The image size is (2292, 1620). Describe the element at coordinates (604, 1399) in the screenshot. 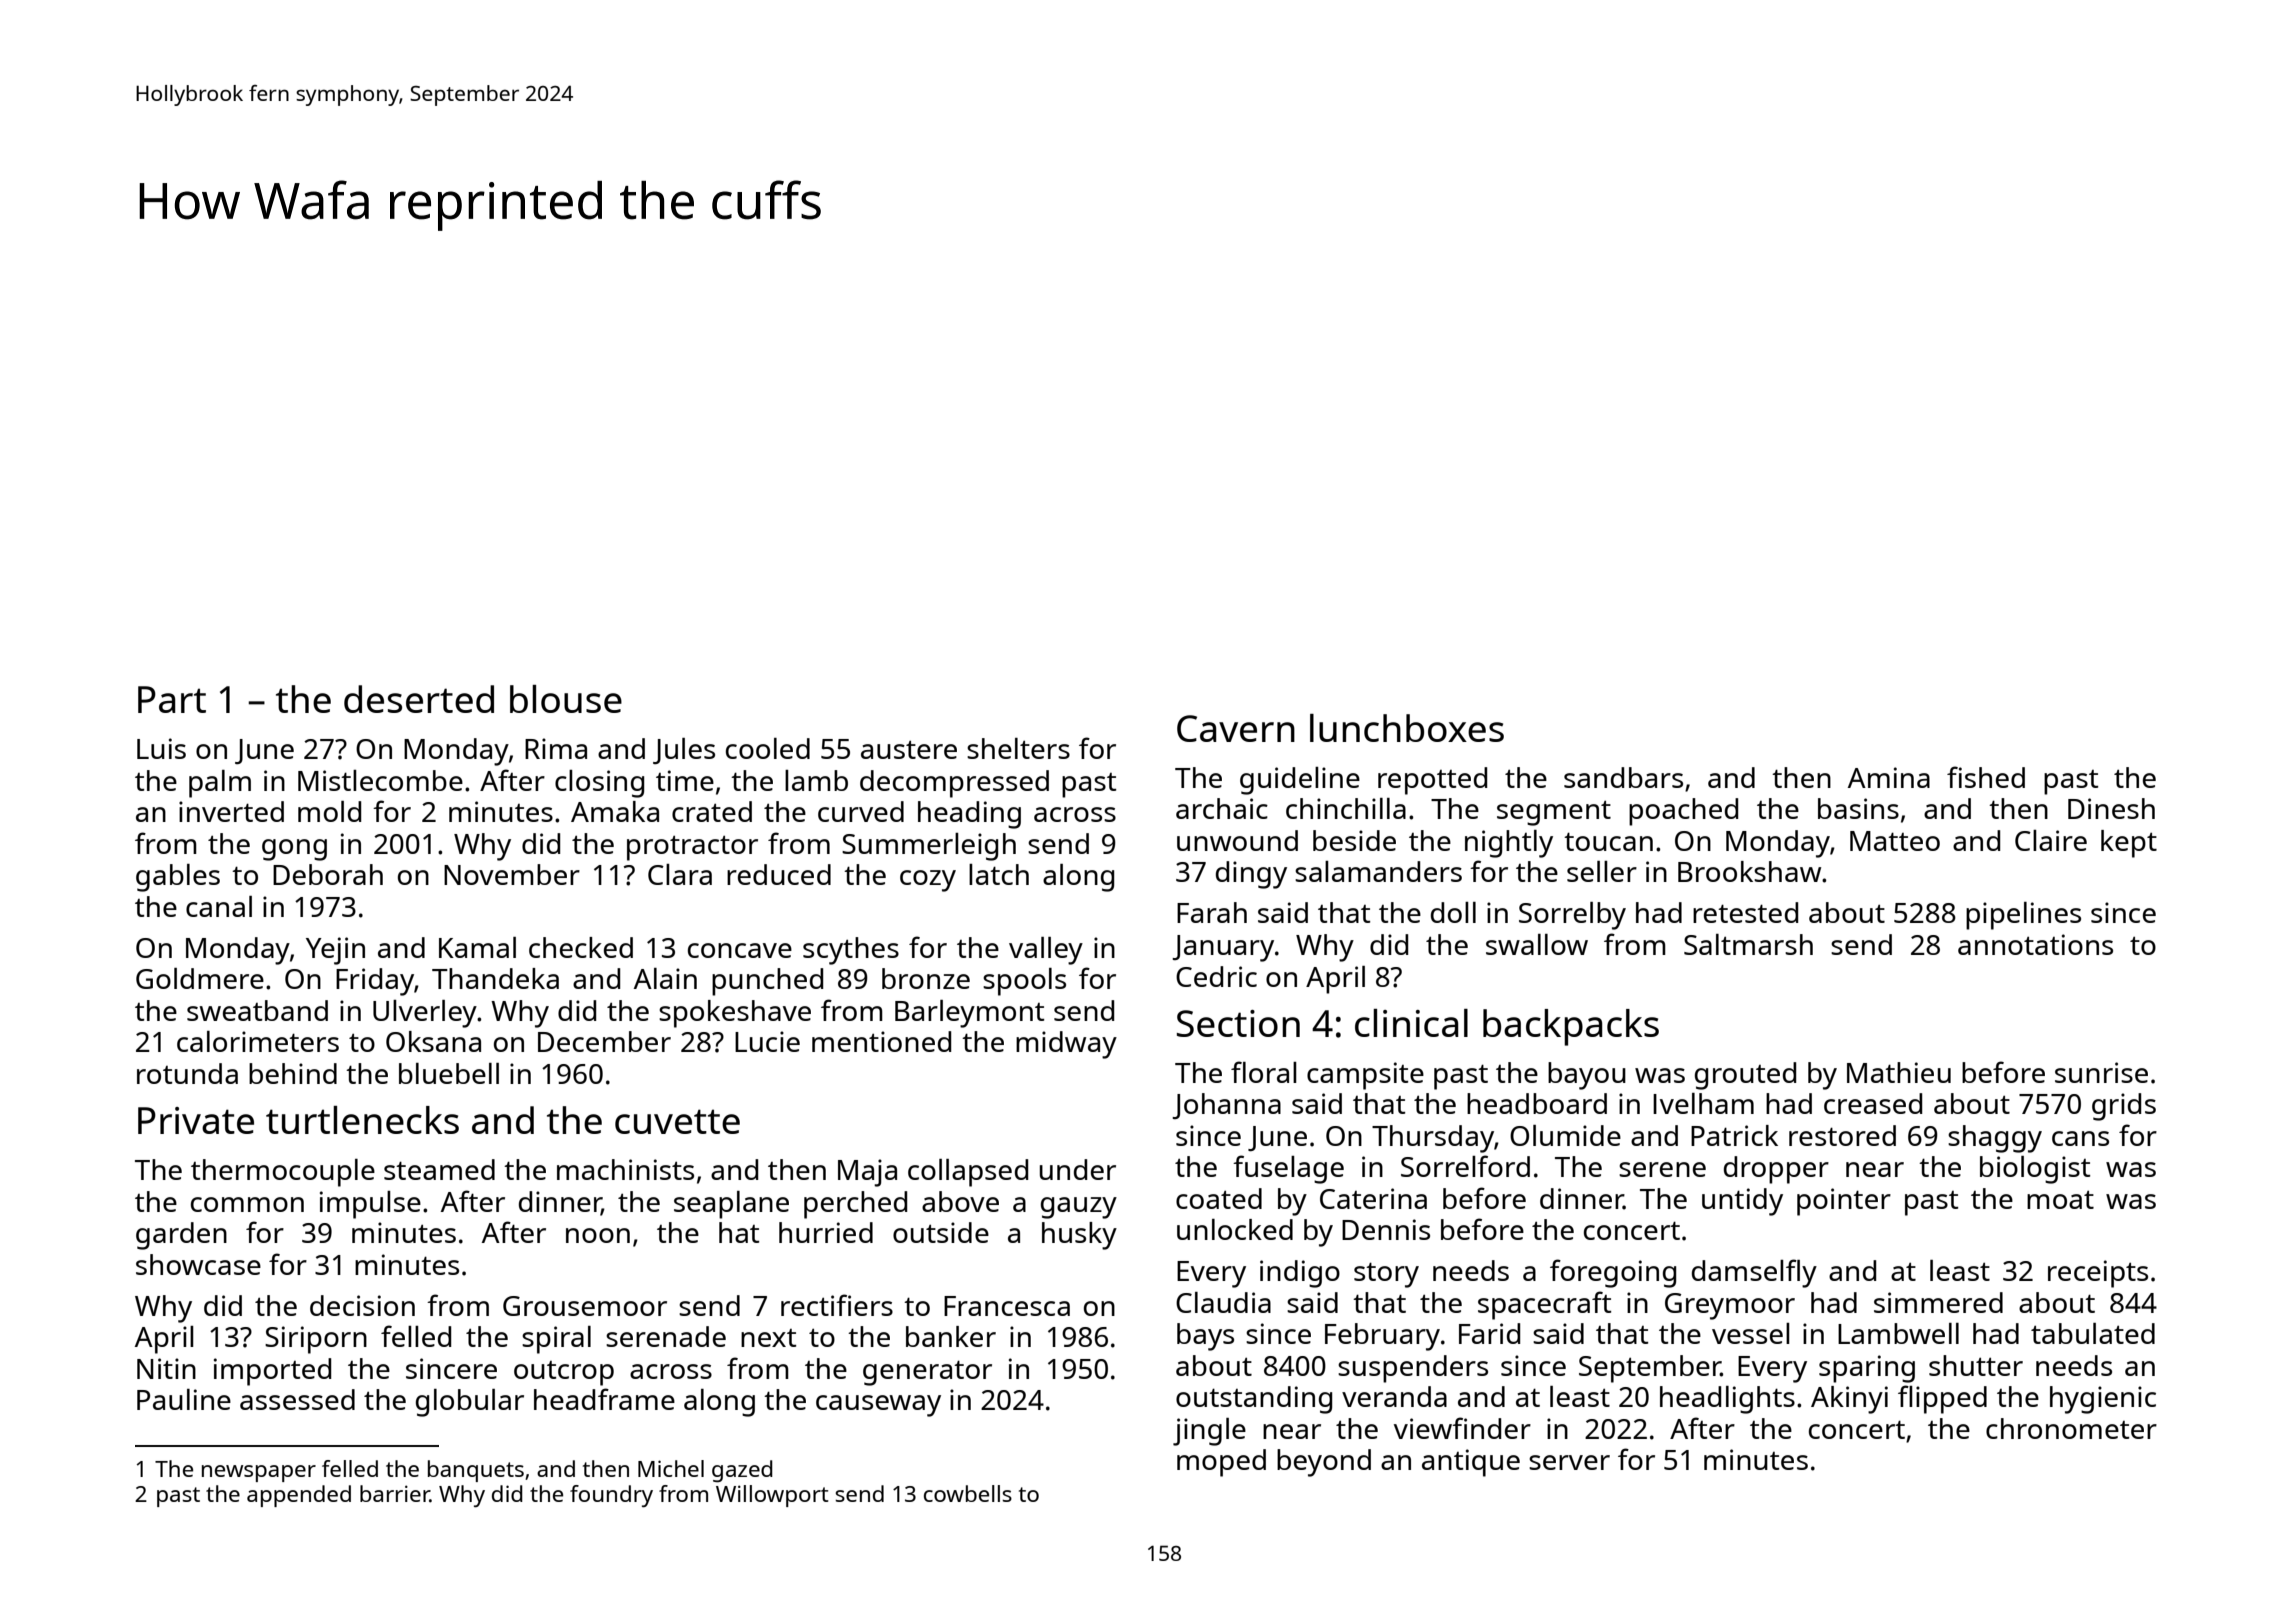

I see `headframe` at that location.
